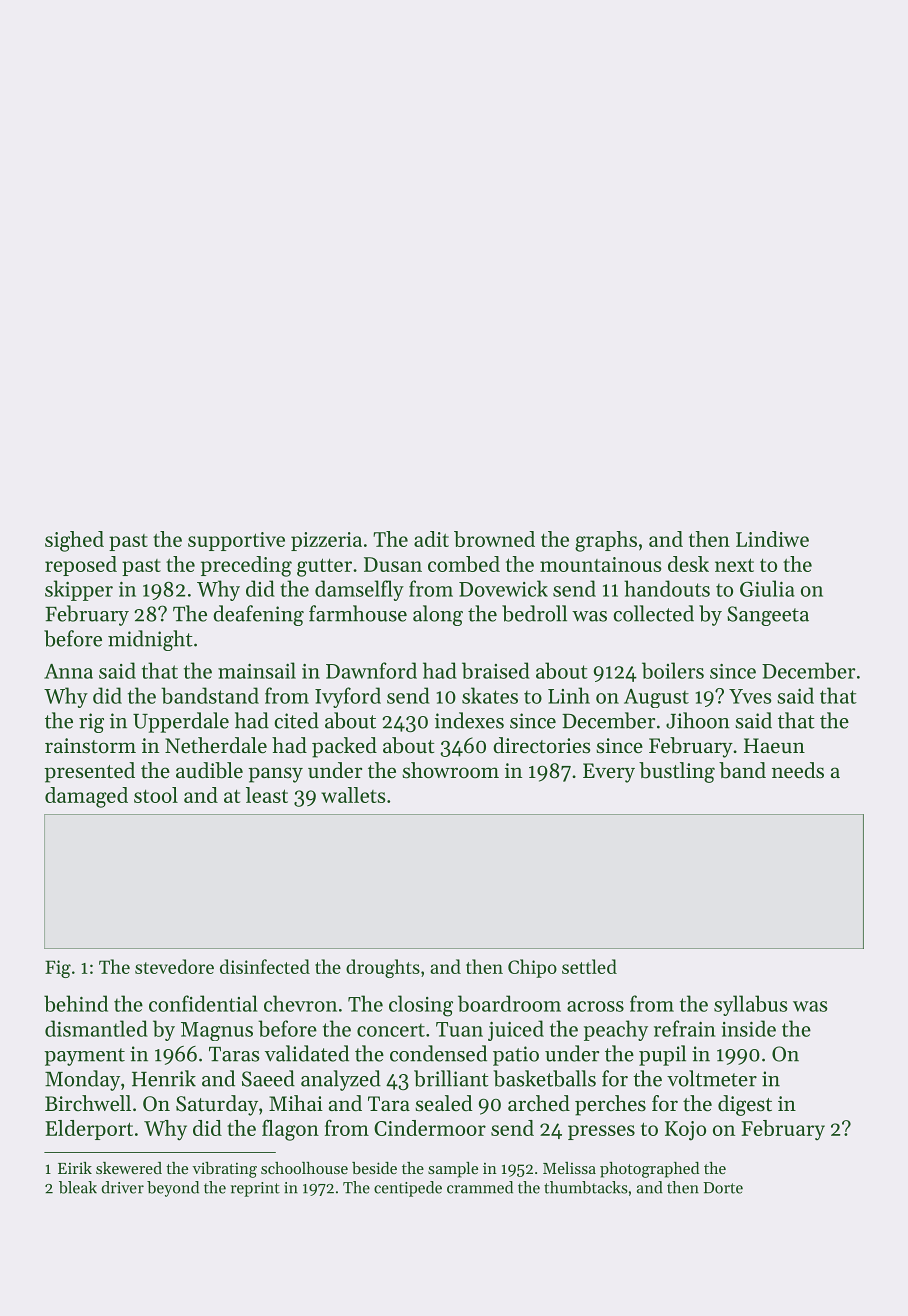  What do you see at coordinates (307, 1053) in the screenshot?
I see `validated` at bounding box center [307, 1053].
